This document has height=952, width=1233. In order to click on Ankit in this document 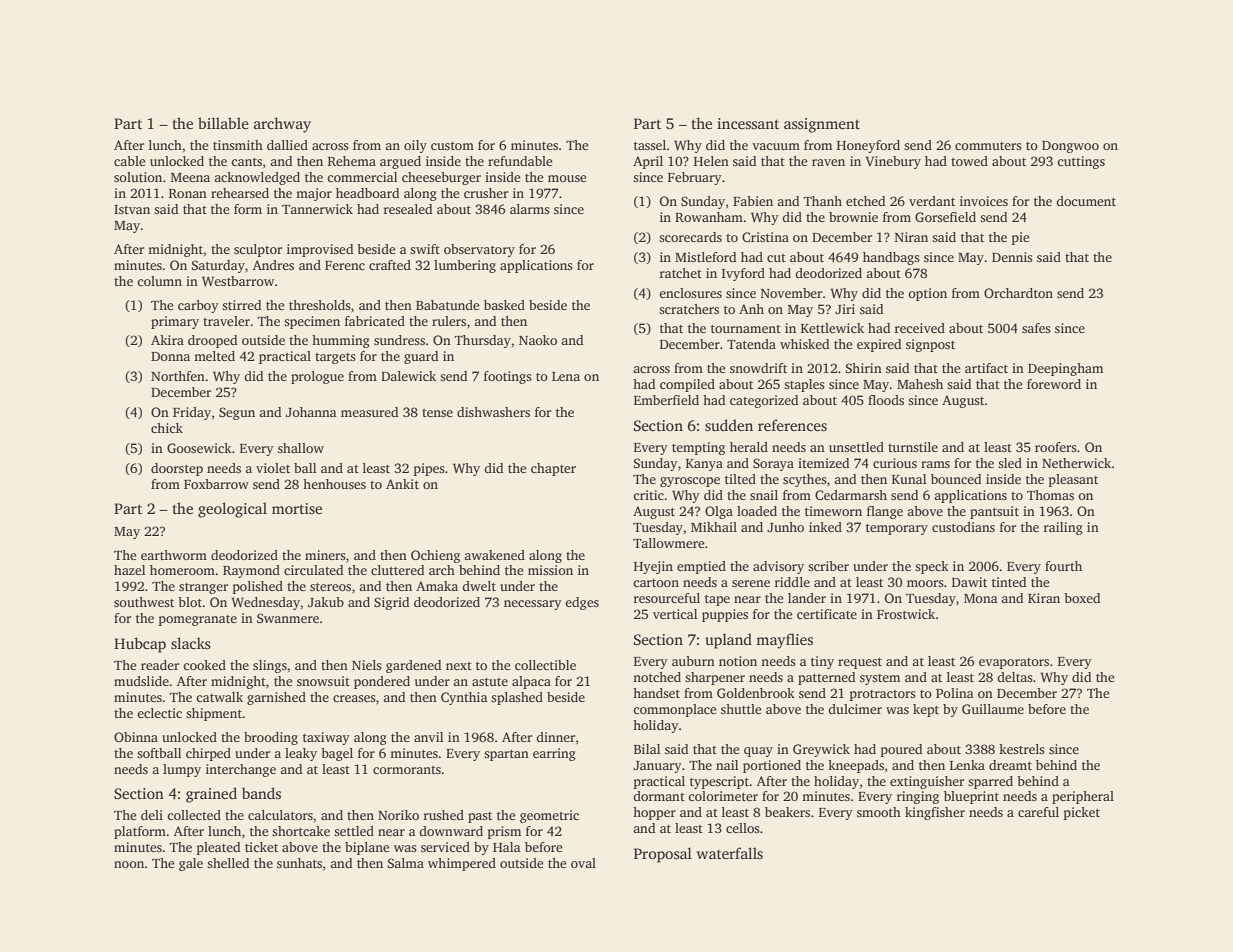, I will do `click(402, 484)`.
